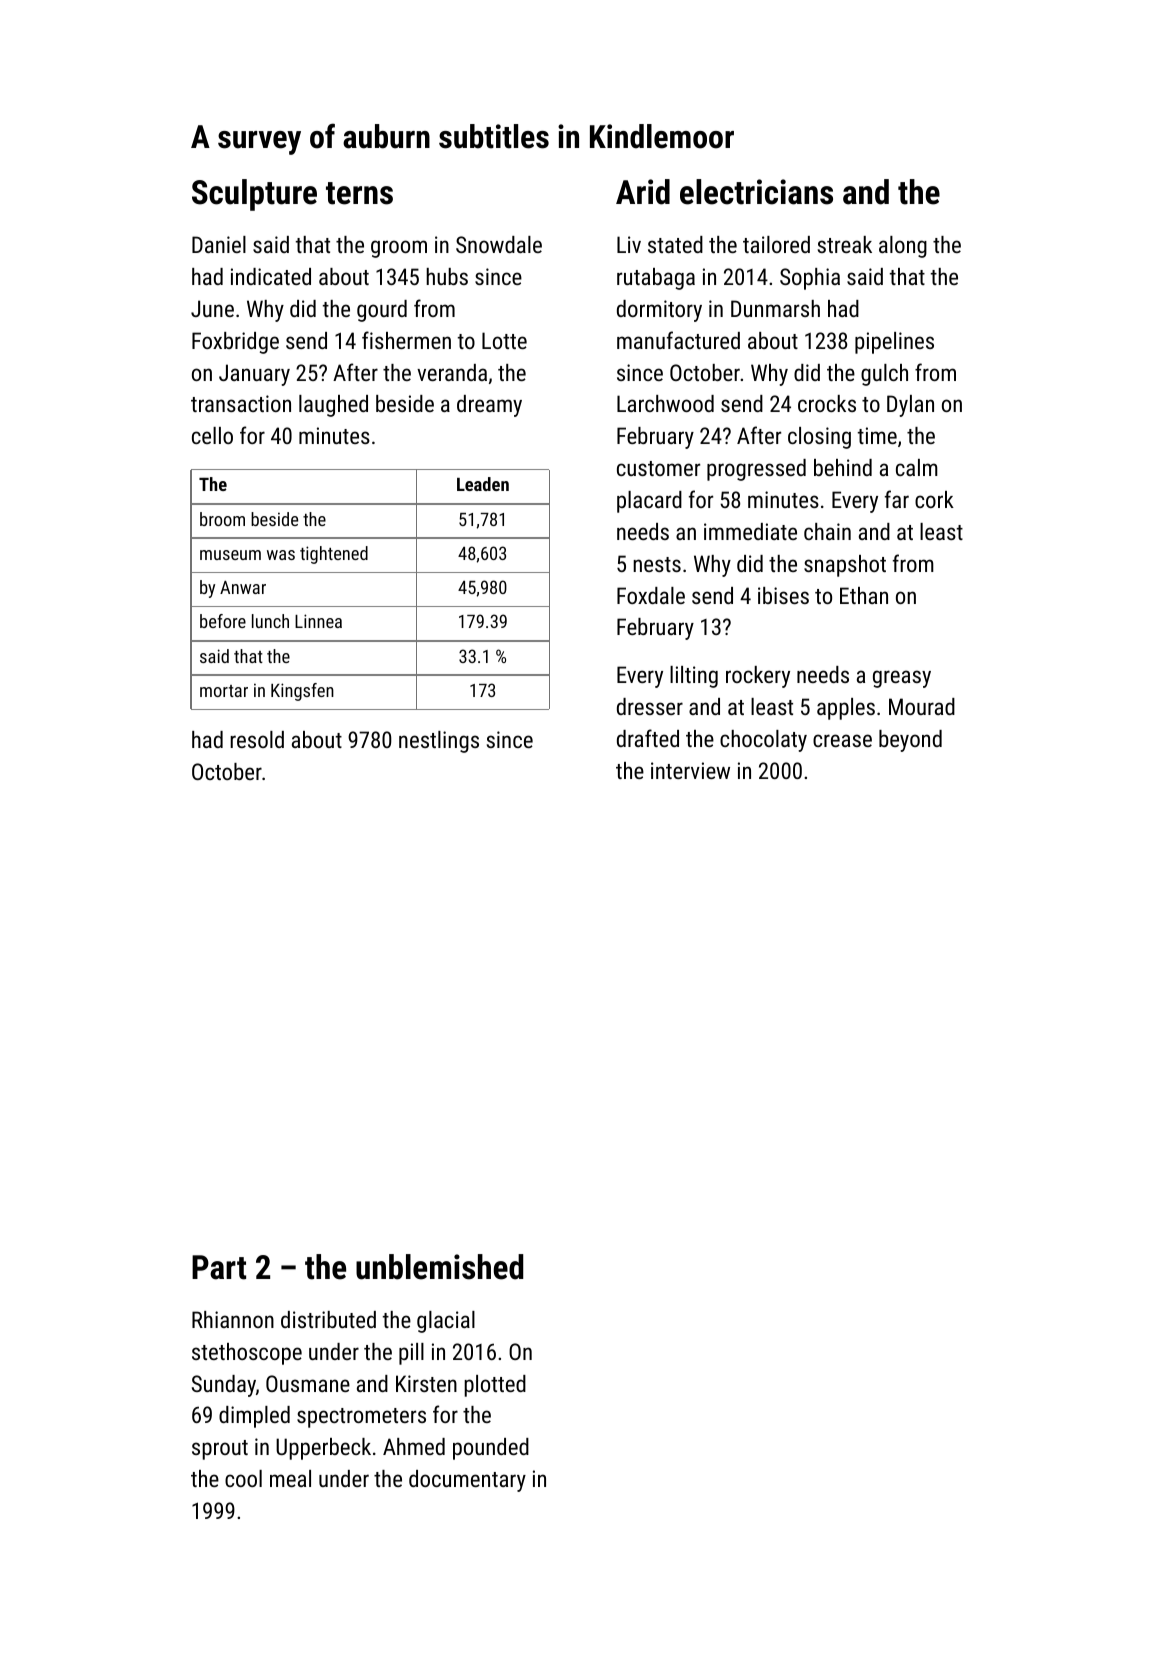  I want to click on crease, so click(842, 740).
